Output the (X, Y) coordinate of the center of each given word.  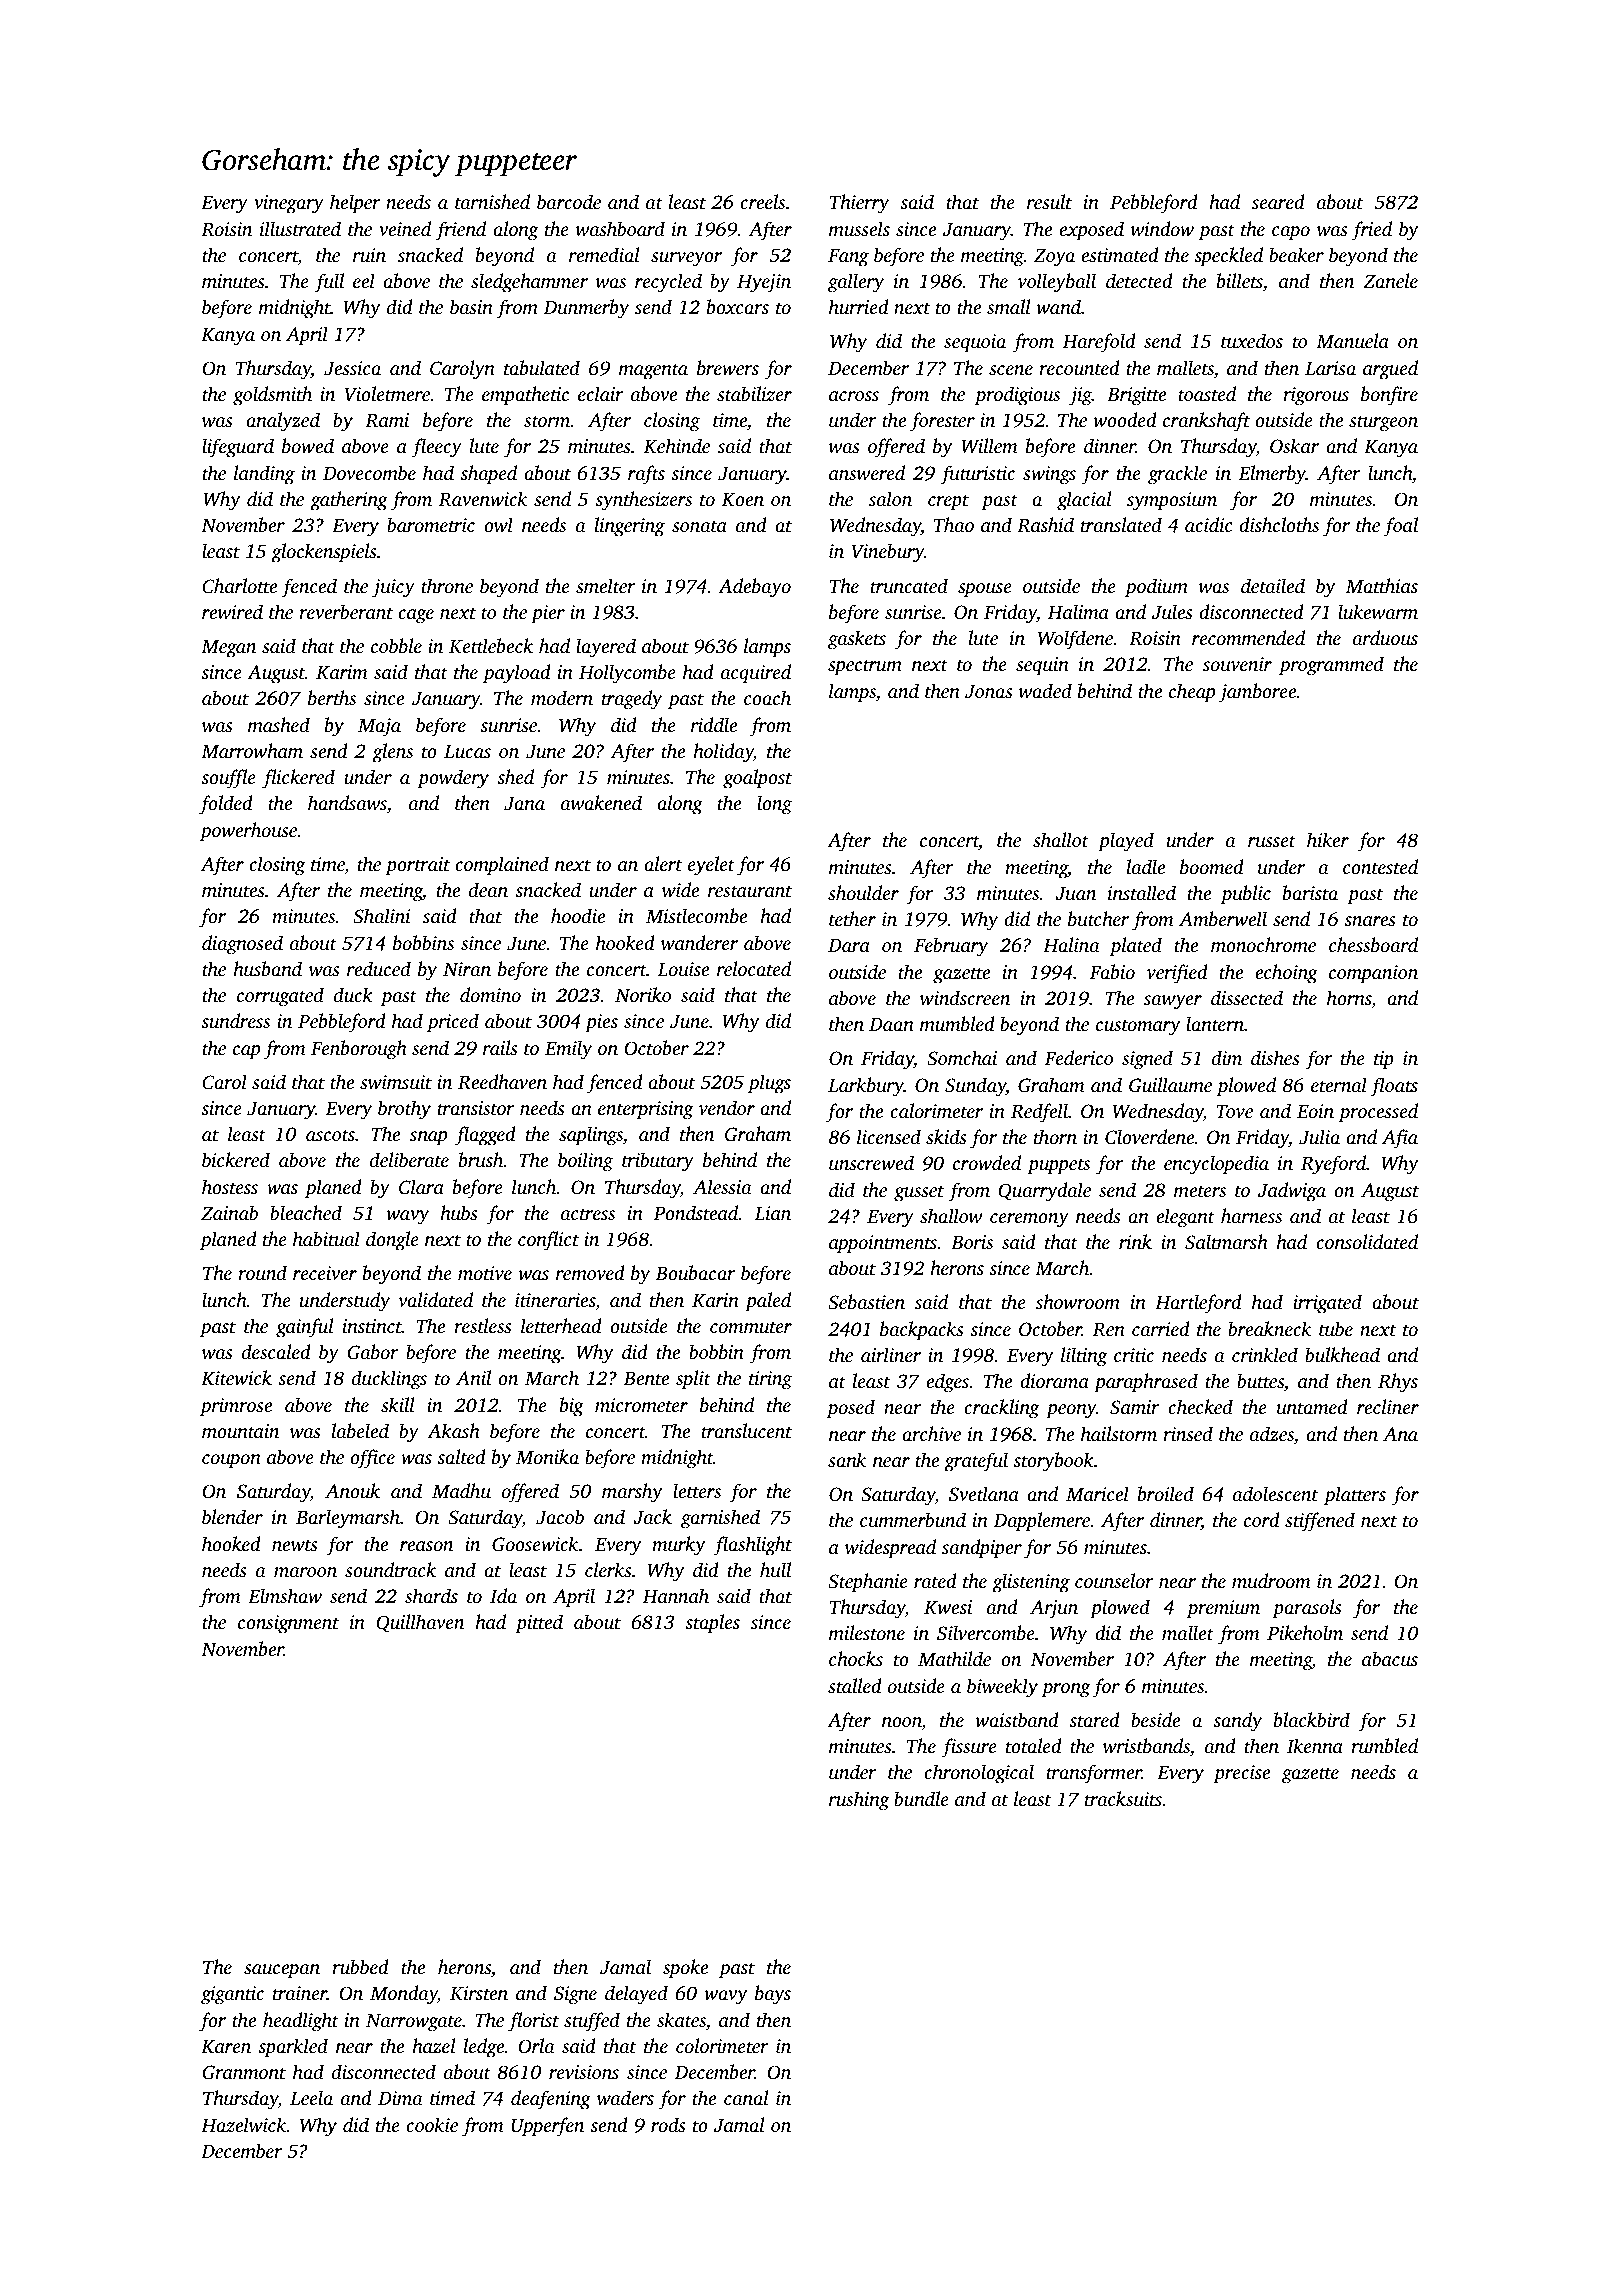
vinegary (289, 204)
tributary (658, 1162)
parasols (1307, 1609)
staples (712, 1624)
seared (1278, 201)
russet (1272, 841)
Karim (342, 672)
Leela (311, 2097)
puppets (1058, 1166)
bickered (236, 1159)
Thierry (859, 204)
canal (746, 2097)
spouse (985, 590)
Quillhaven (420, 1623)
